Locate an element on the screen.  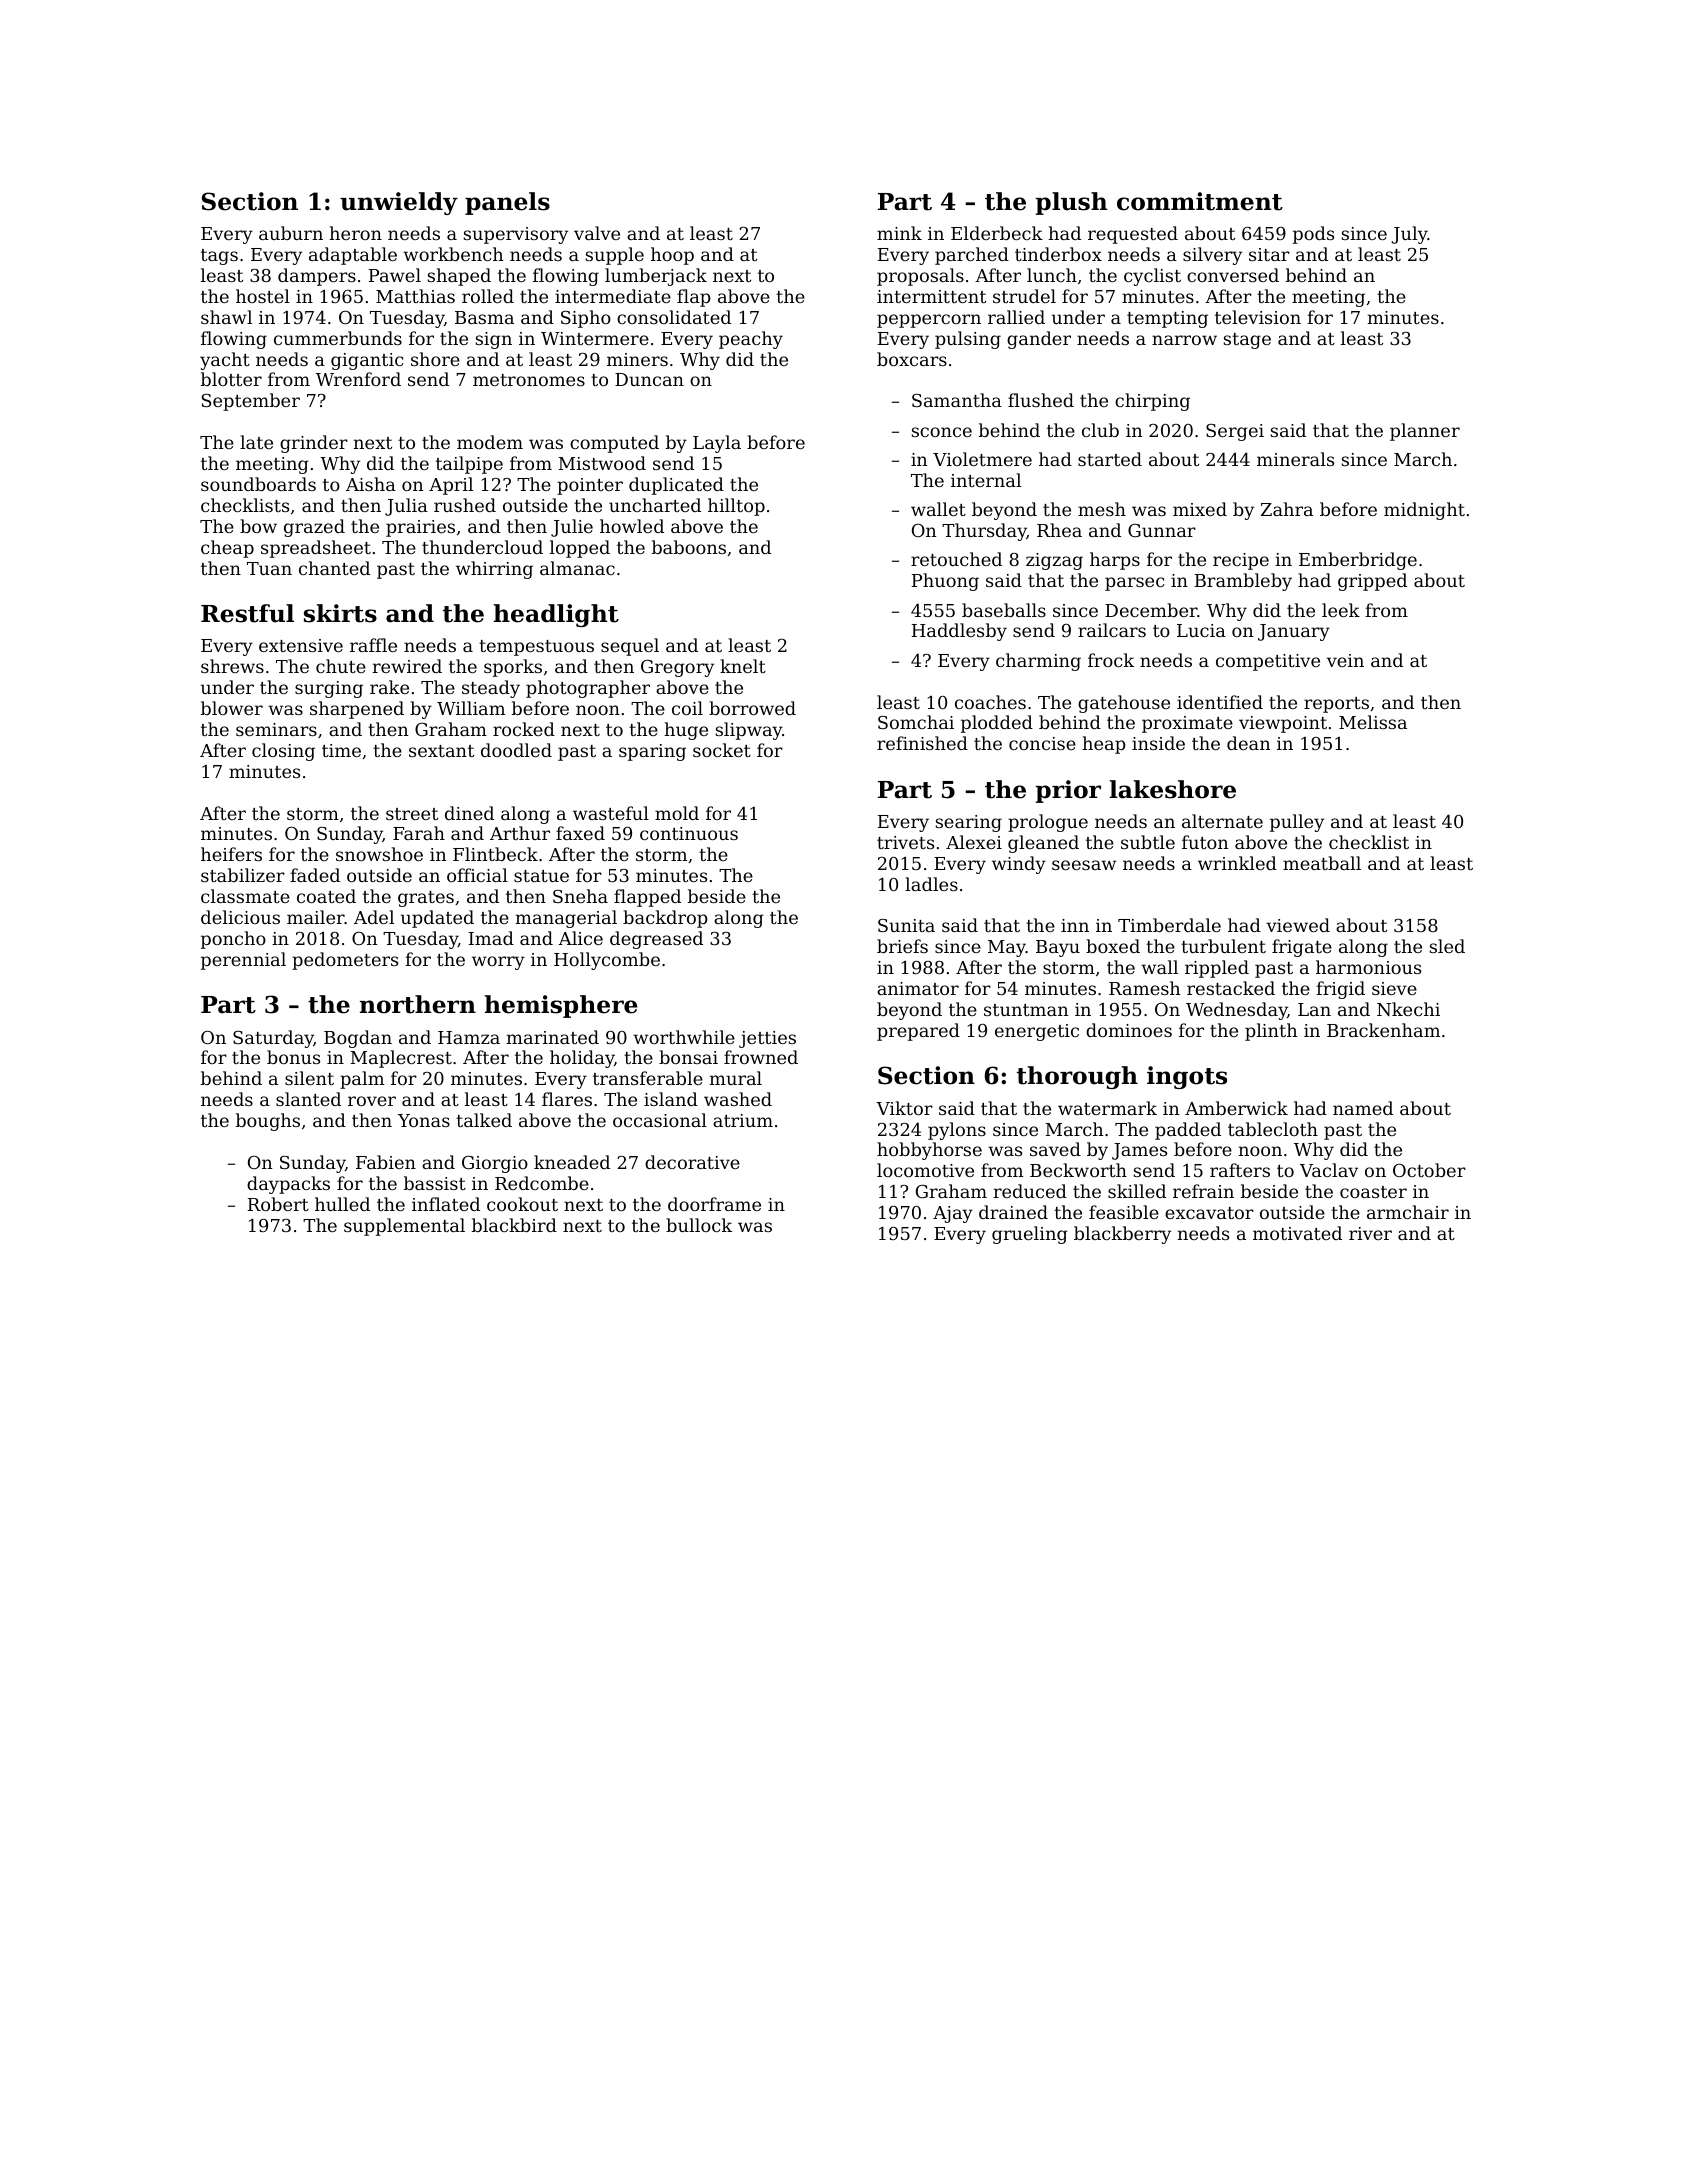
cookout is located at coordinates (522, 1204).
